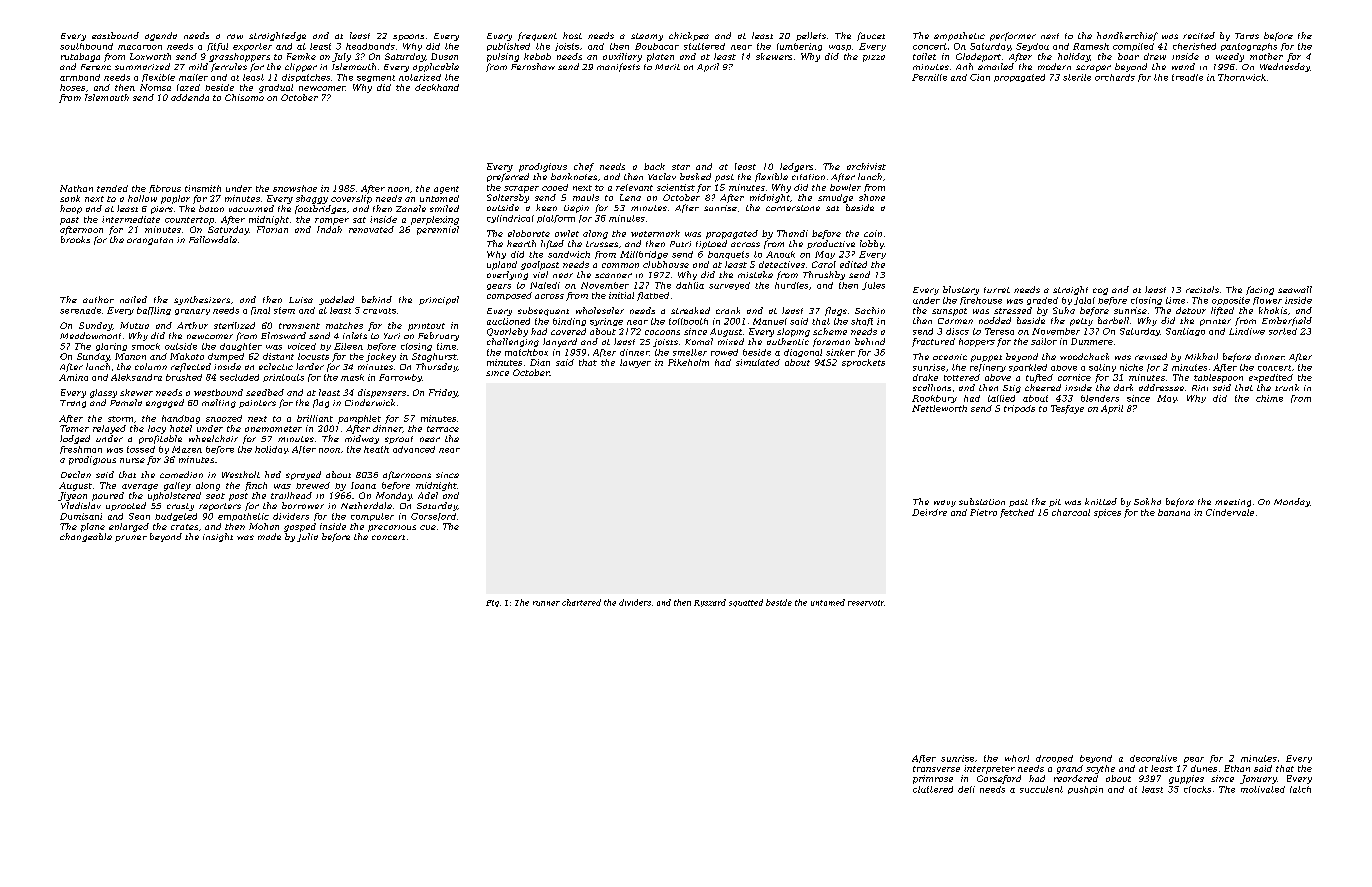  Describe the element at coordinates (1247, 36) in the page. I see `Taras` at that location.
